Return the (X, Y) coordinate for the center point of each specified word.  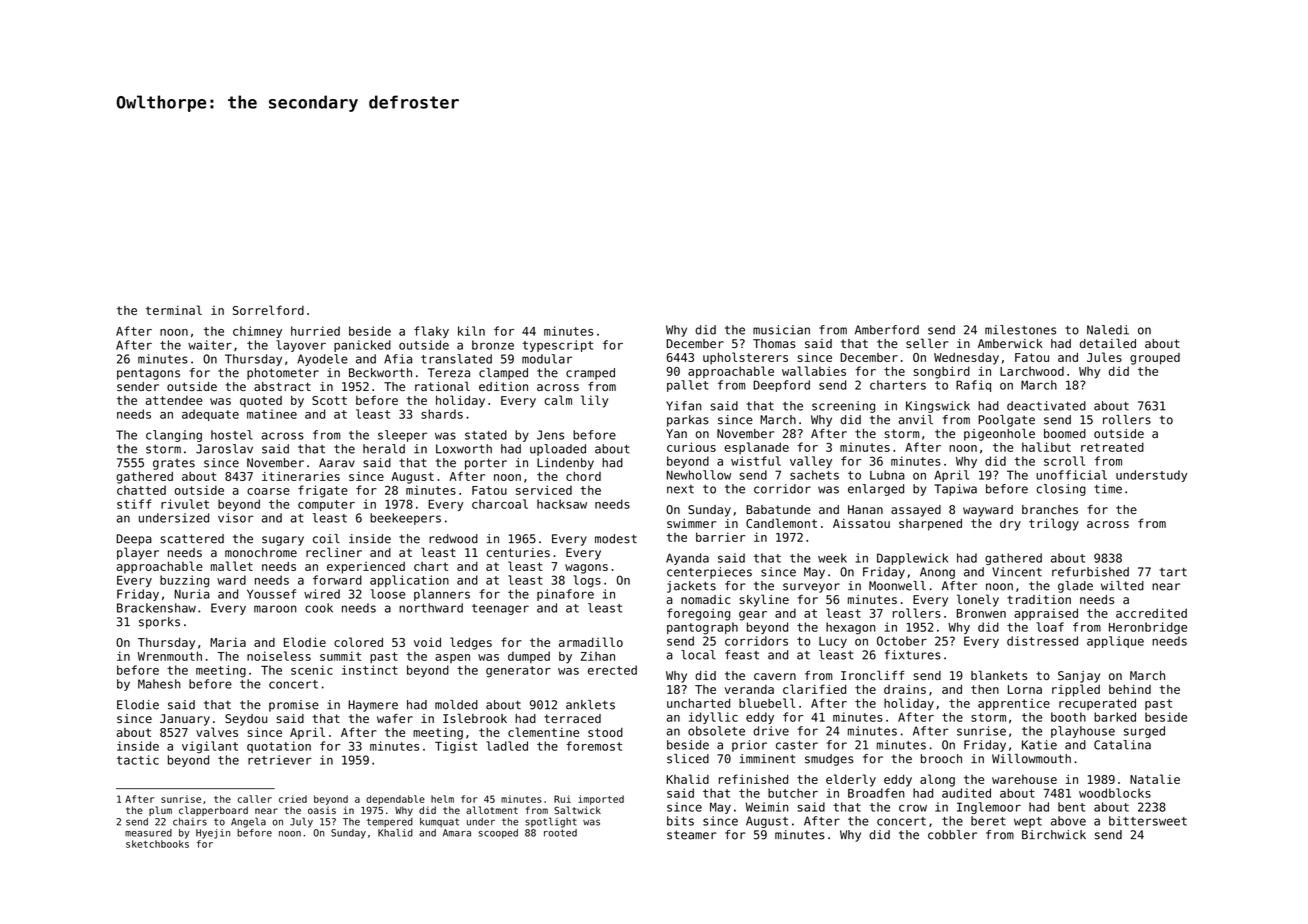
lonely (978, 600)
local (698, 655)
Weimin (767, 807)
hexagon (851, 628)
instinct (370, 670)
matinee (272, 414)
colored (358, 642)
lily (594, 401)
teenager (500, 609)
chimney (257, 332)
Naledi (1108, 330)
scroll (1064, 461)
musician (781, 330)
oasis (322, 810)
